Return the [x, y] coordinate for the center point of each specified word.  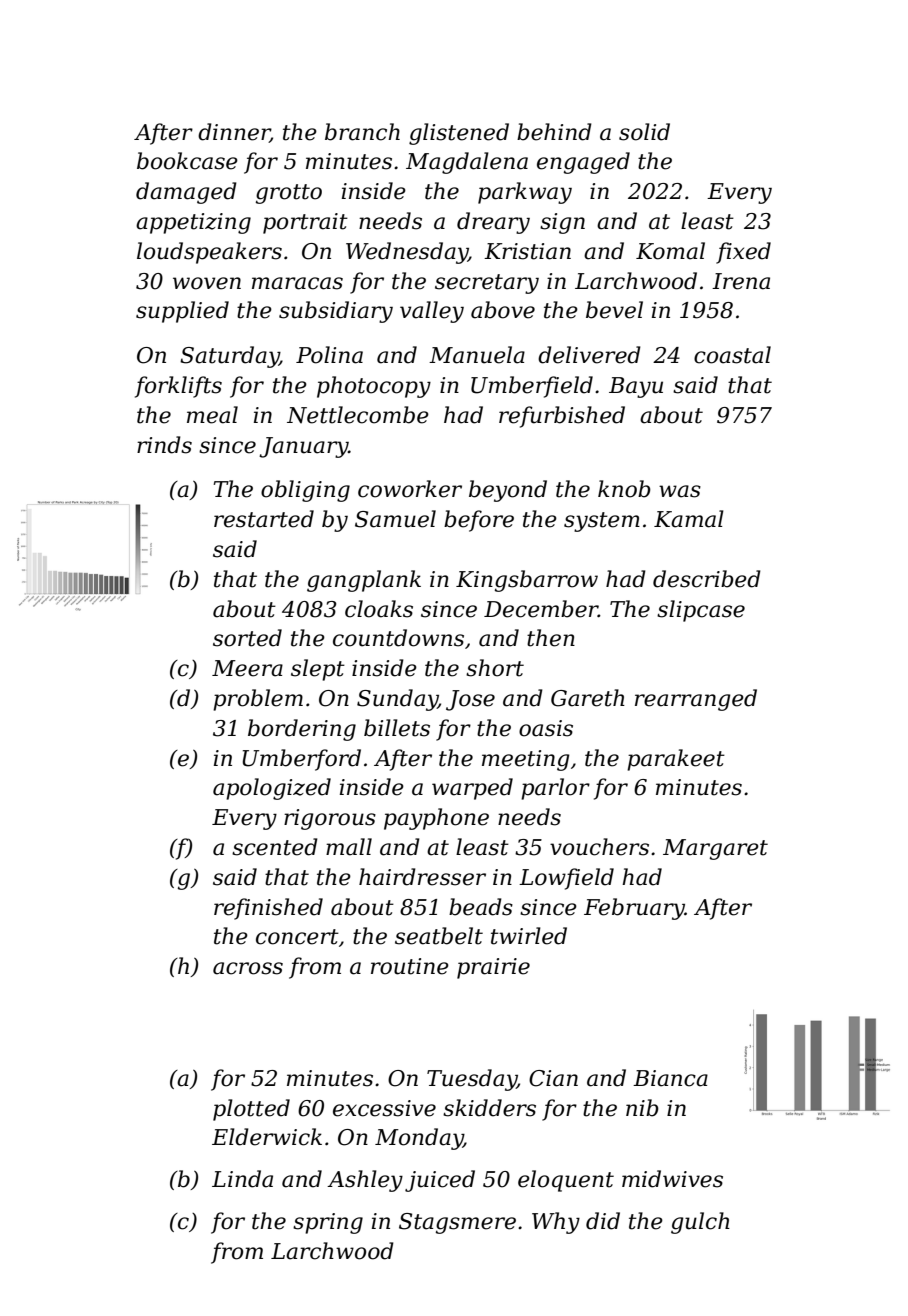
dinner [234, 132]
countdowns [398, 638]
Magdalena [467, 163]
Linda [242, 1179]
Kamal [689, 519]
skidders [489, 1108]
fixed [743, 253]
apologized [272, 789]
